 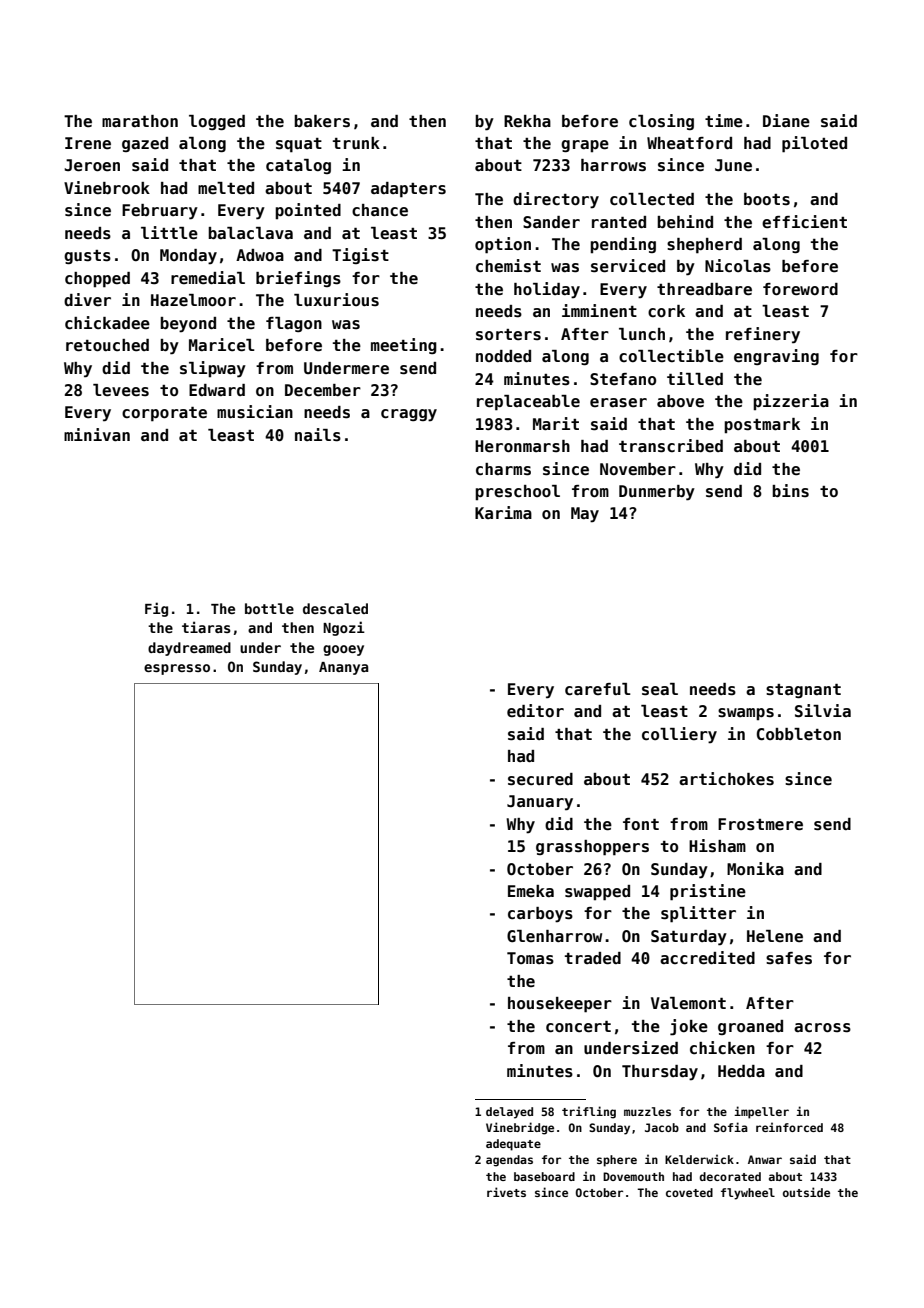 What do you see at coordinates (786, 121) in the page?
I see `Diane` at bounding box center [786, 121].
